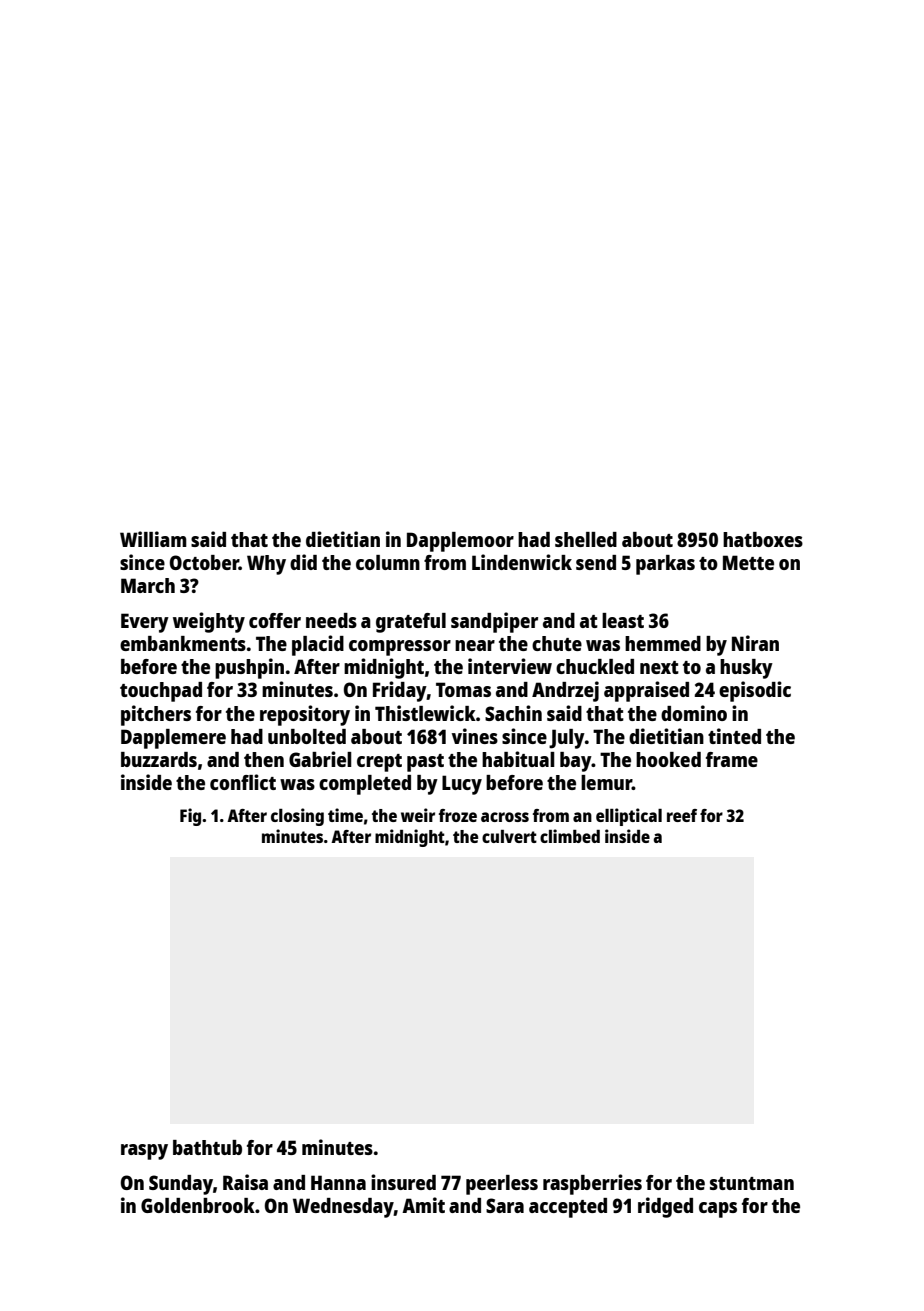 The width and height of the page is (924, 1311). Describe the element at coordinates (198, 1205) in the page. I see `Goldenbrook` at that location.
